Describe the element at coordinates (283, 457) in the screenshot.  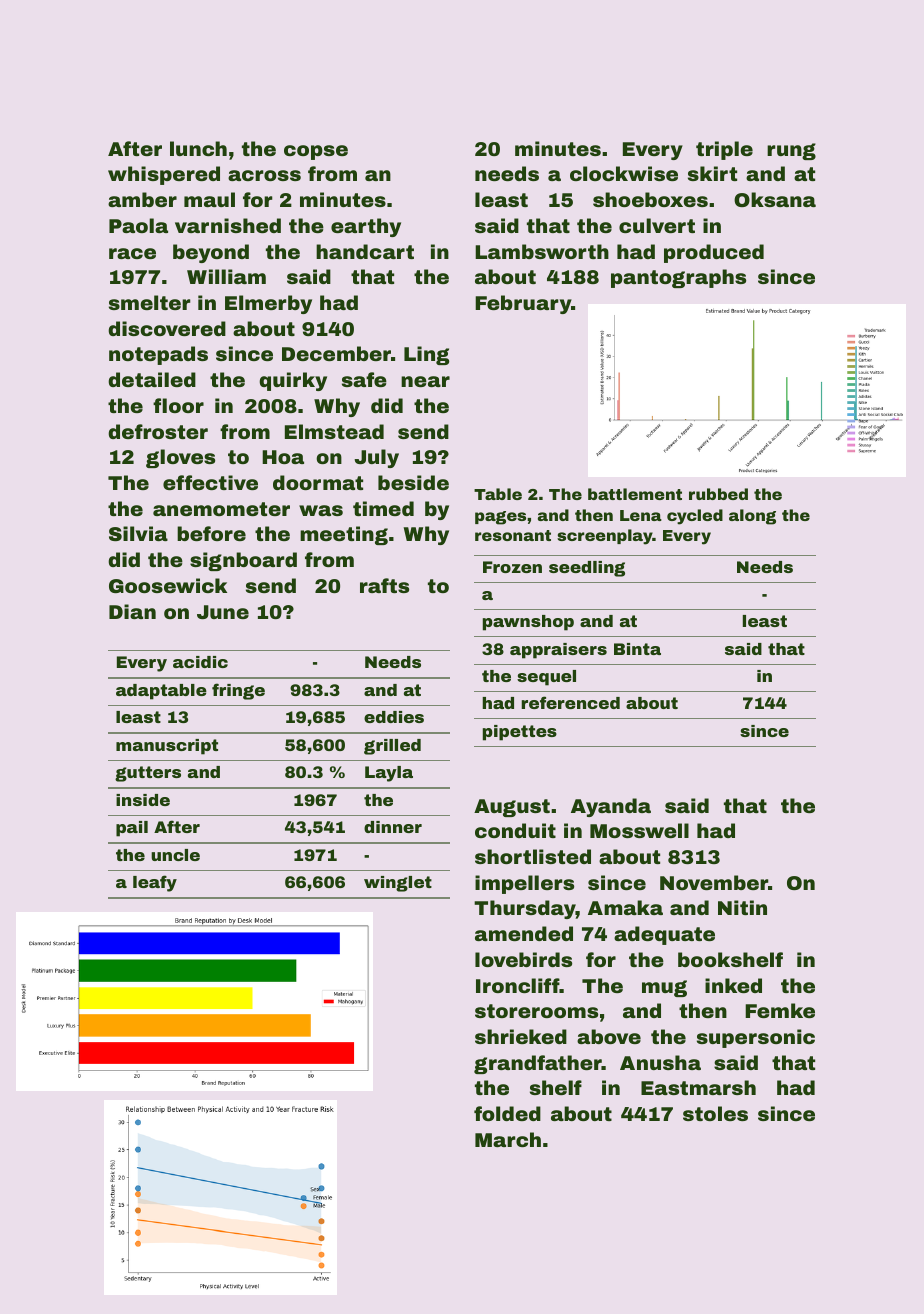
I see `Hoa` at that location.
